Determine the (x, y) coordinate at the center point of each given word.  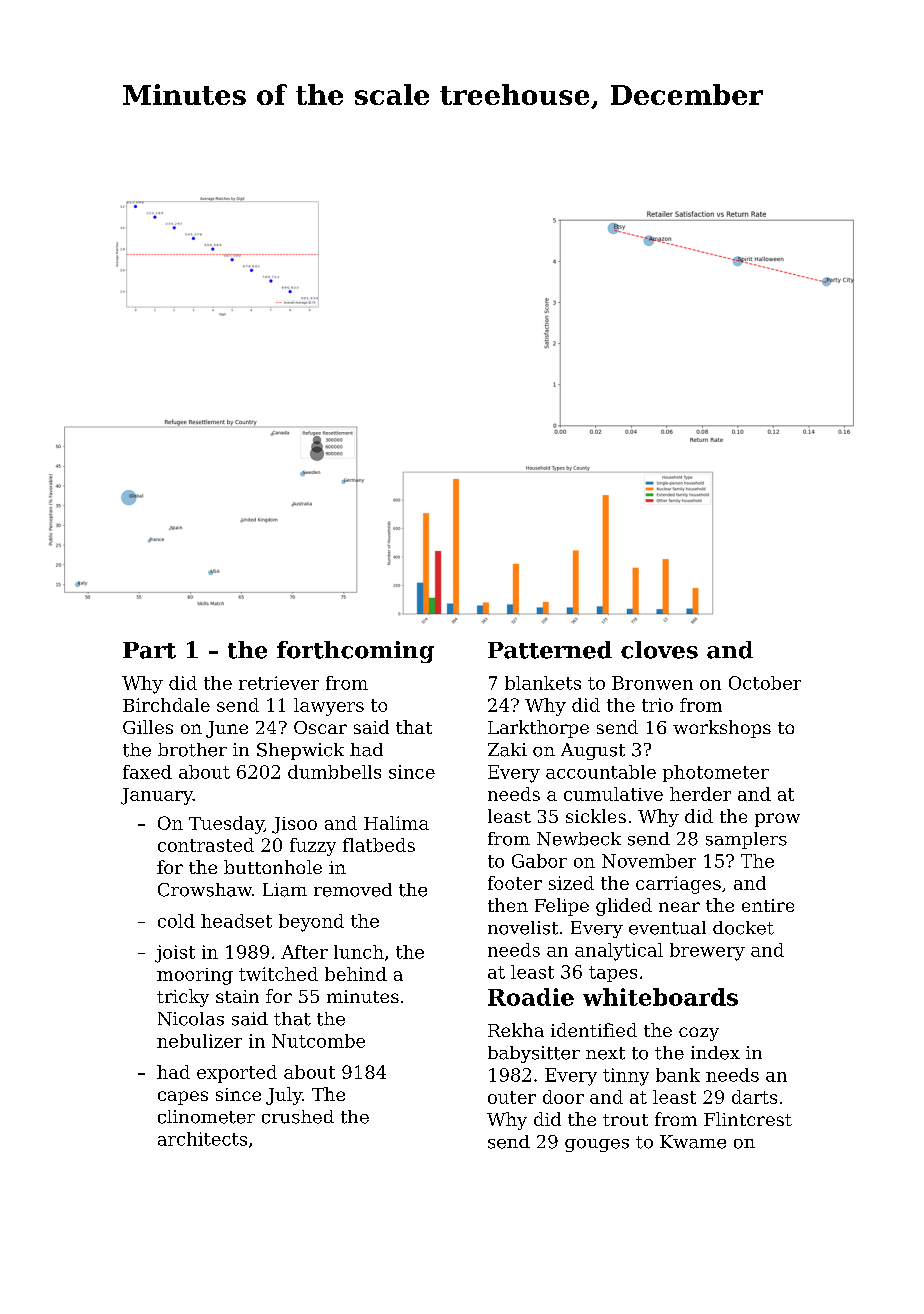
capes (183, 1098)
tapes (613, 974)
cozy (699, 1034)
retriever (279, 683)
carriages (678, 885)
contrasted (206, 845)
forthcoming (355, 652)
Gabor (539, 861)
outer (512, 1097)
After (304, 952)
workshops (722, 729)
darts (754, 1097)
